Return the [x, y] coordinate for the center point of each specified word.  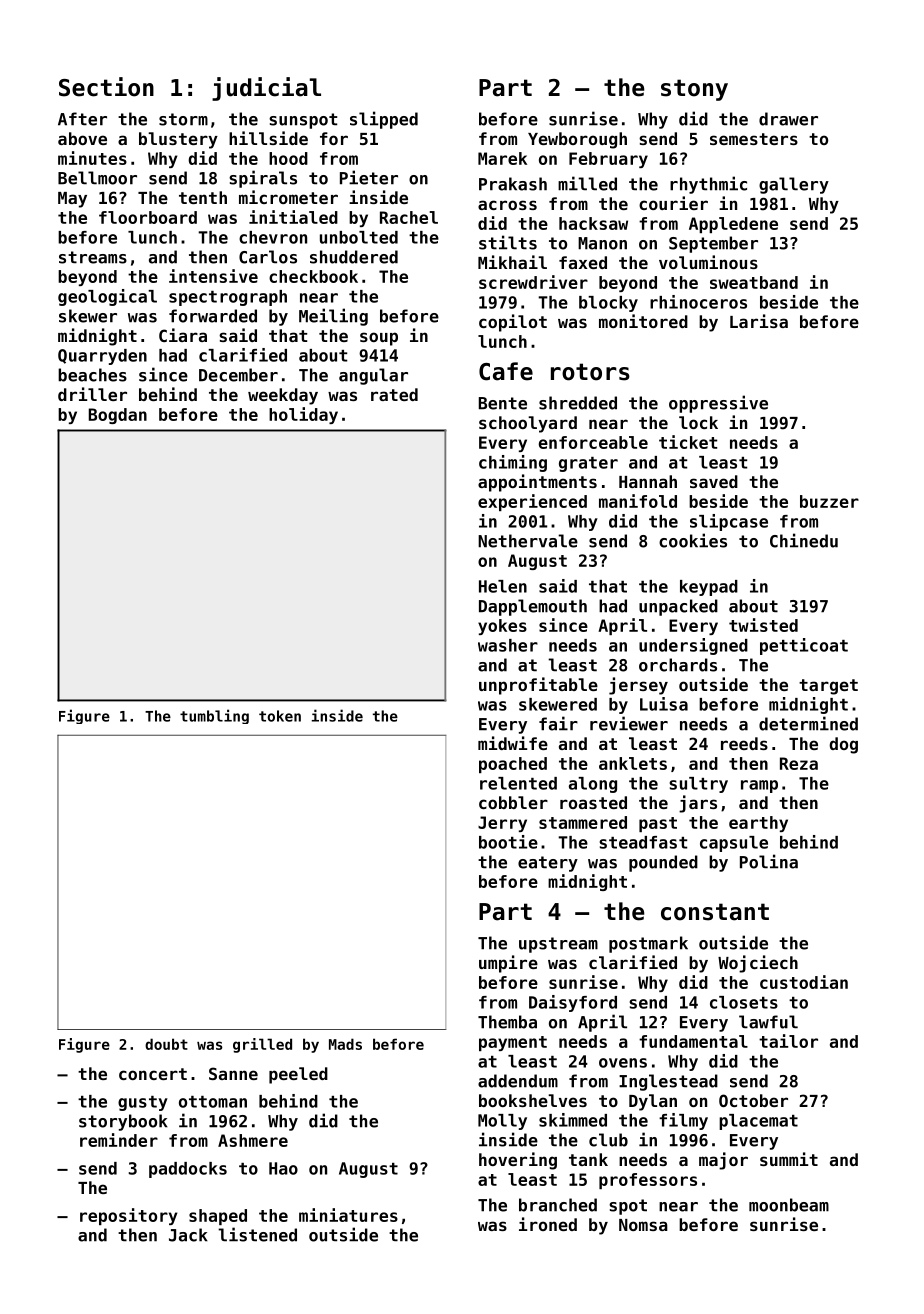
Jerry [502, 824]
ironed [548, 1224]
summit [789, 1159]
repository [128, 1216]
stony [694, 90]
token [280, 716]
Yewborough [577, 140]
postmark [648, 944]
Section [106, 87]
